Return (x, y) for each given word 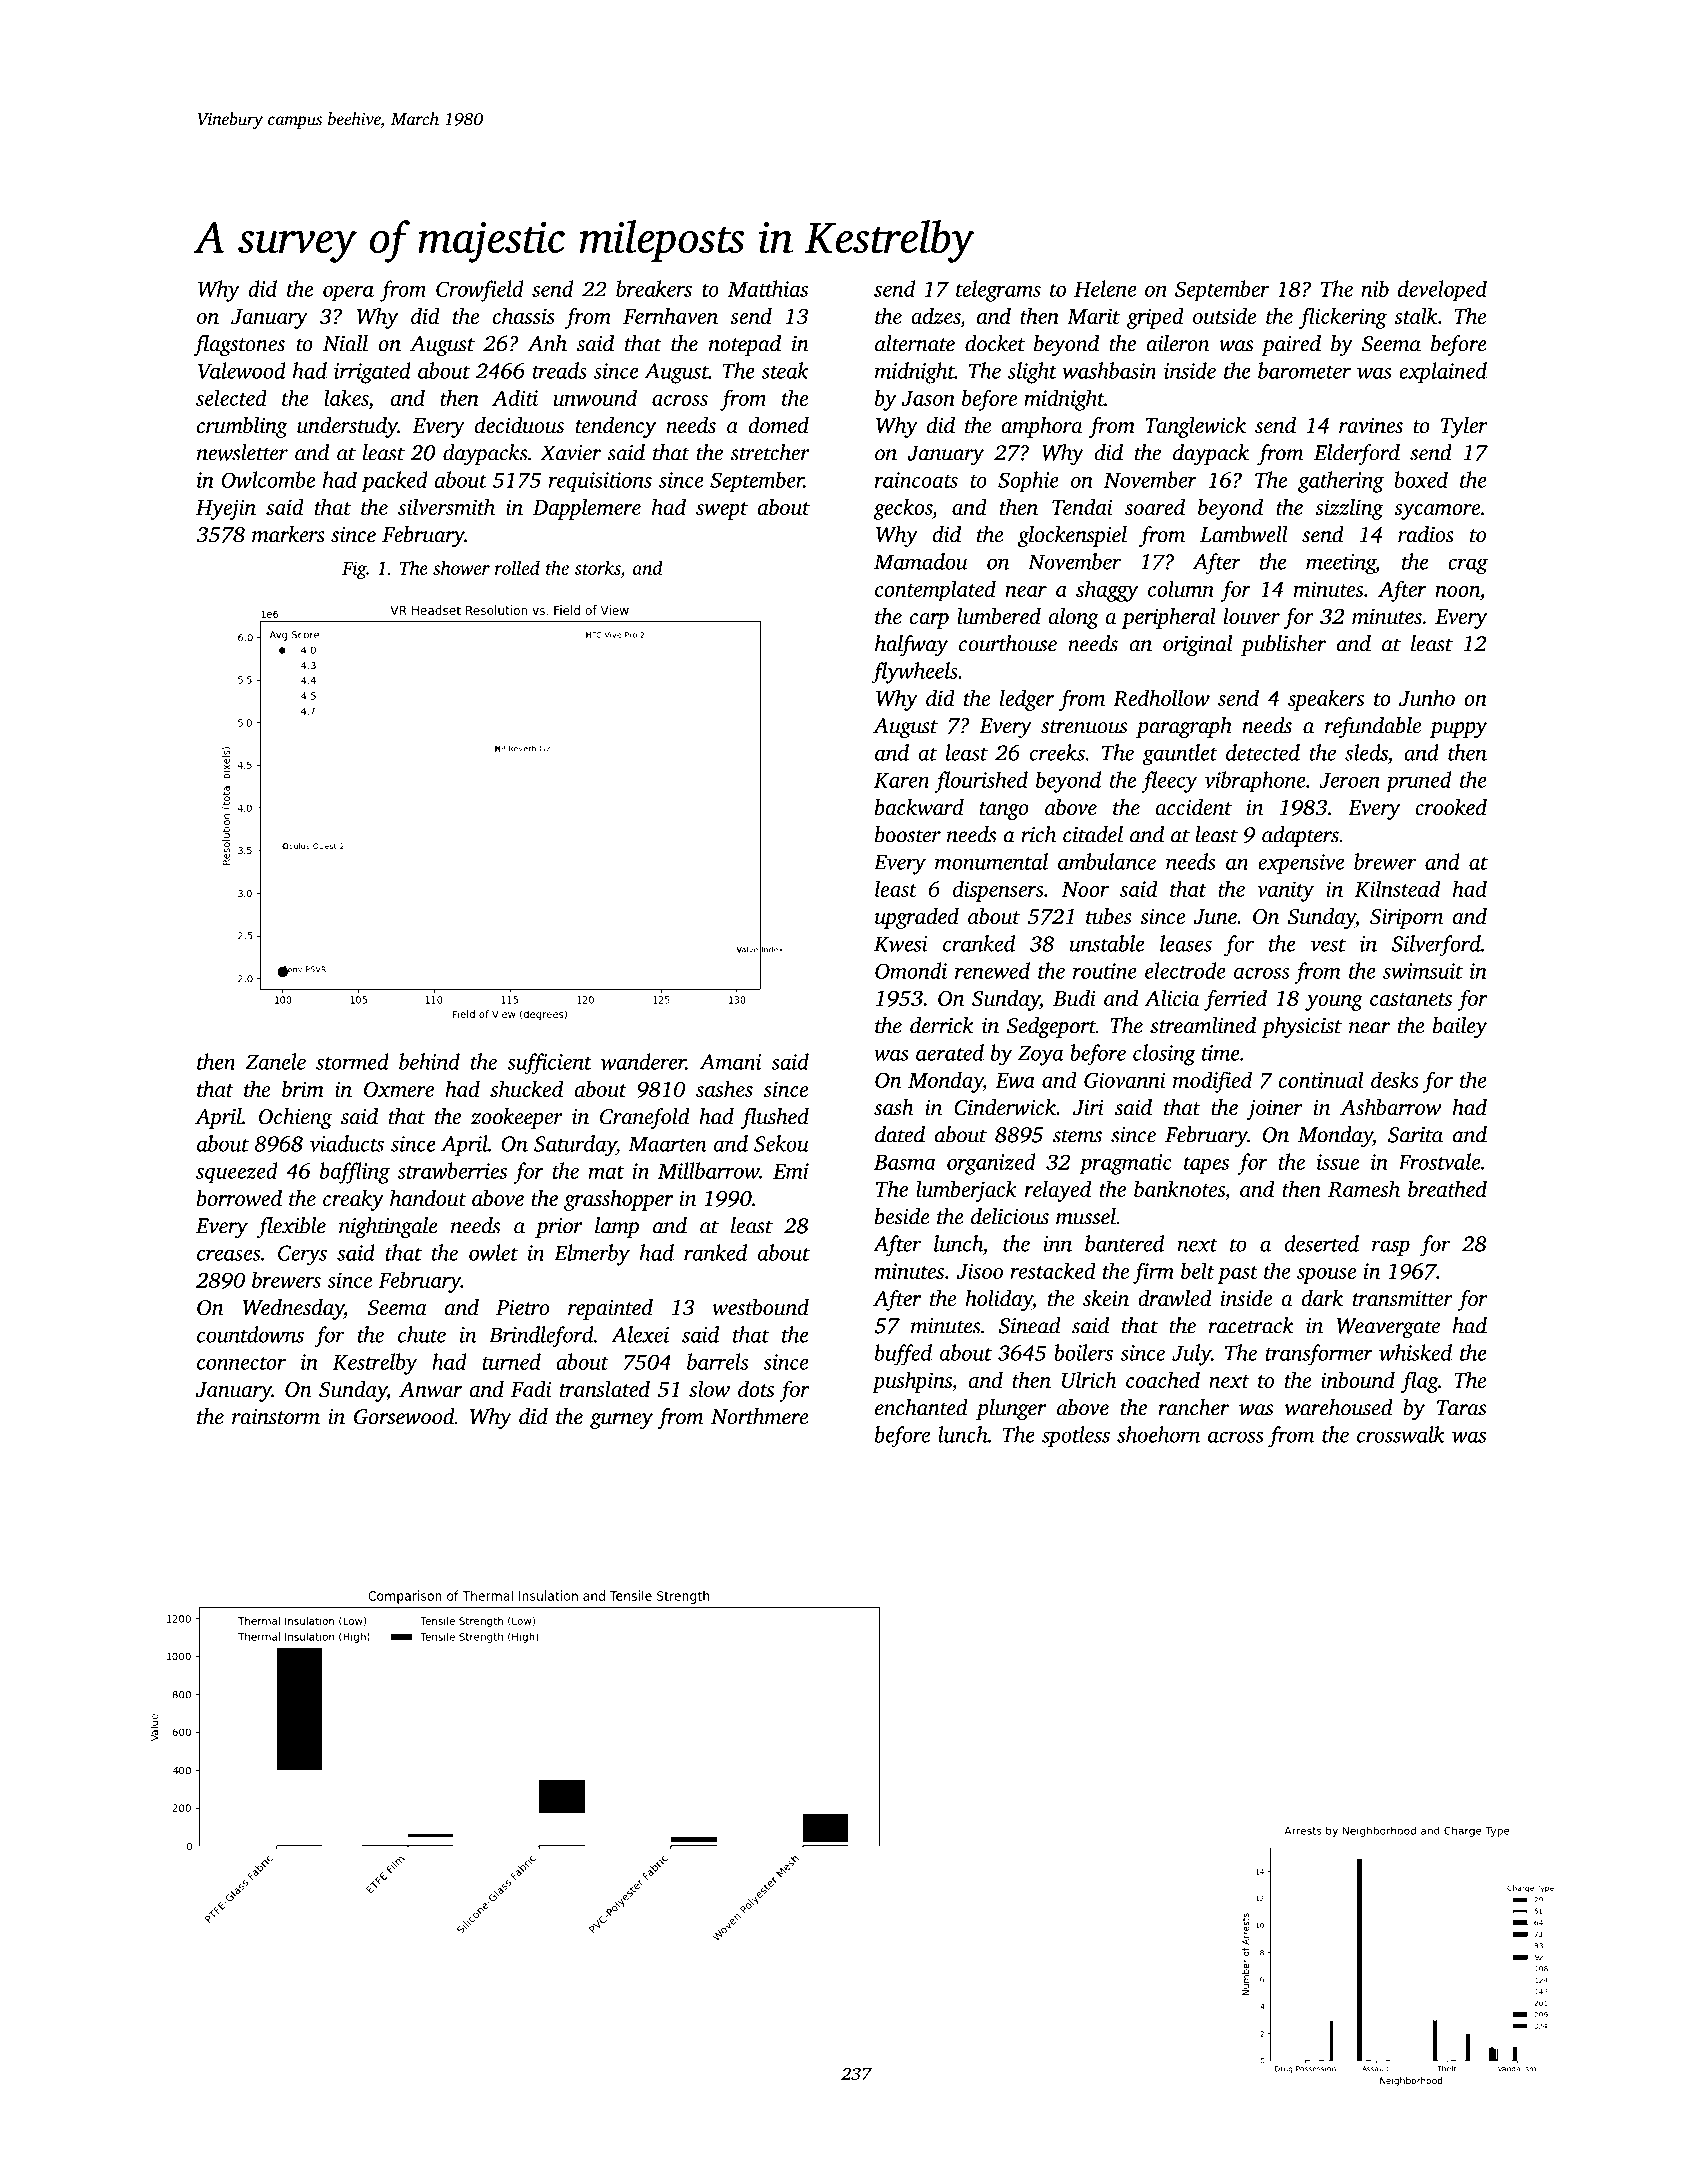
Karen (901, 780)
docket (995, 343)
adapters (1300, 836)
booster (908, 834)
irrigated (372, 373)
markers (288, 534)
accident (1193, 807)
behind (429, 1061)
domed (778, 425)
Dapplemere (587, 509)
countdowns (250, 1334)
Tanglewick (1195, 427)
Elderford (1357, 454)
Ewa (1015, 1080)
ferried (1235, 1000)
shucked (526, 1088)
